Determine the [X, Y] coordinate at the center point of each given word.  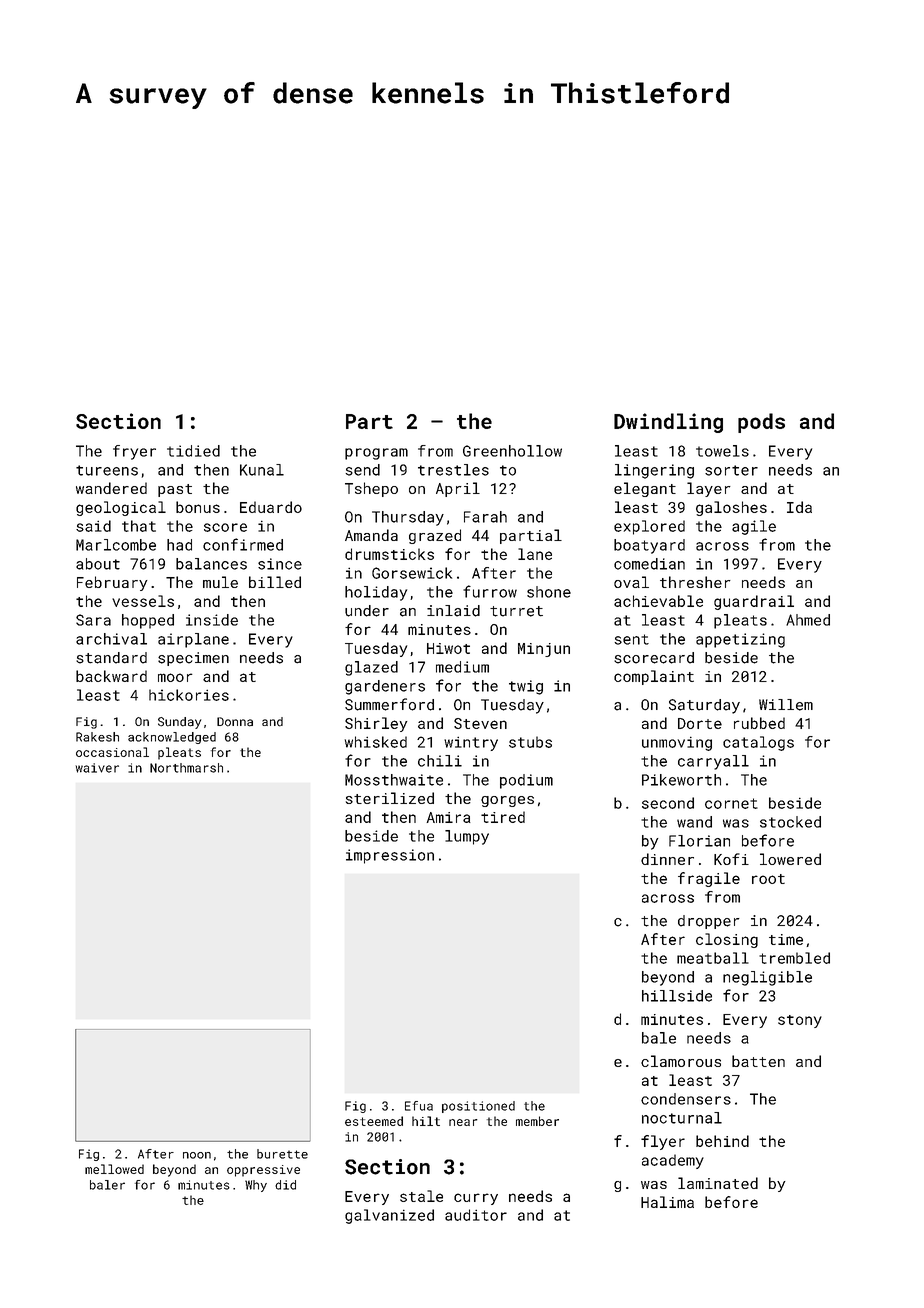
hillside [677, 996]
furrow [490, 591]
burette [282, 1154]
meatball [713, 958]
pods [761, 423]
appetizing [740, 640]
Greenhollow [512, 451]
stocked [790, 822]
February [112, 583]
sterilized [390, 798]
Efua [419, 1106]
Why [256, 1186]
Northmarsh [186, 768]
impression [390, 856]
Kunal [262, 470]
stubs [530, 742]
